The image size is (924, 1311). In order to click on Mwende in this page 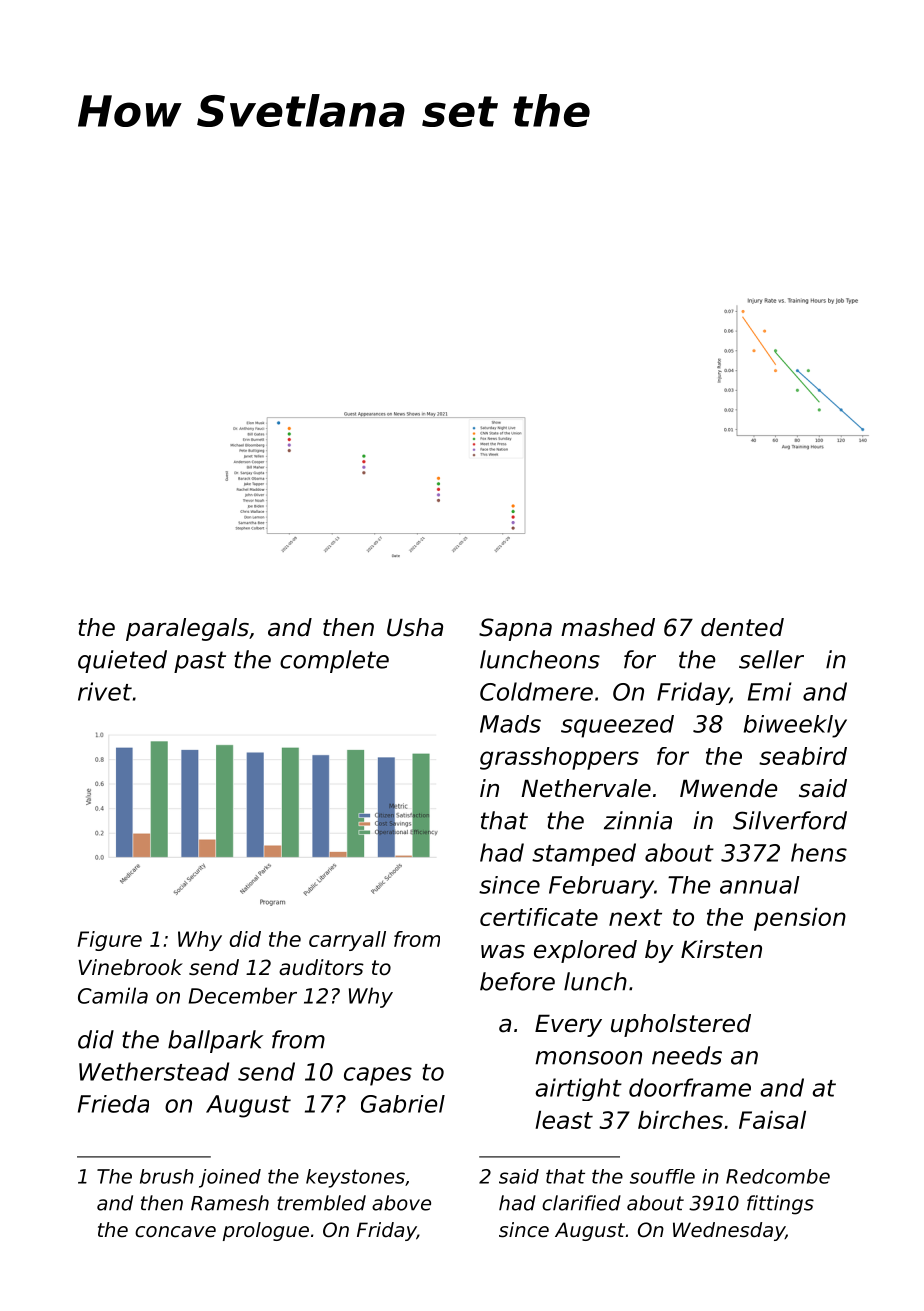, I will do `click(728, 788)`.
